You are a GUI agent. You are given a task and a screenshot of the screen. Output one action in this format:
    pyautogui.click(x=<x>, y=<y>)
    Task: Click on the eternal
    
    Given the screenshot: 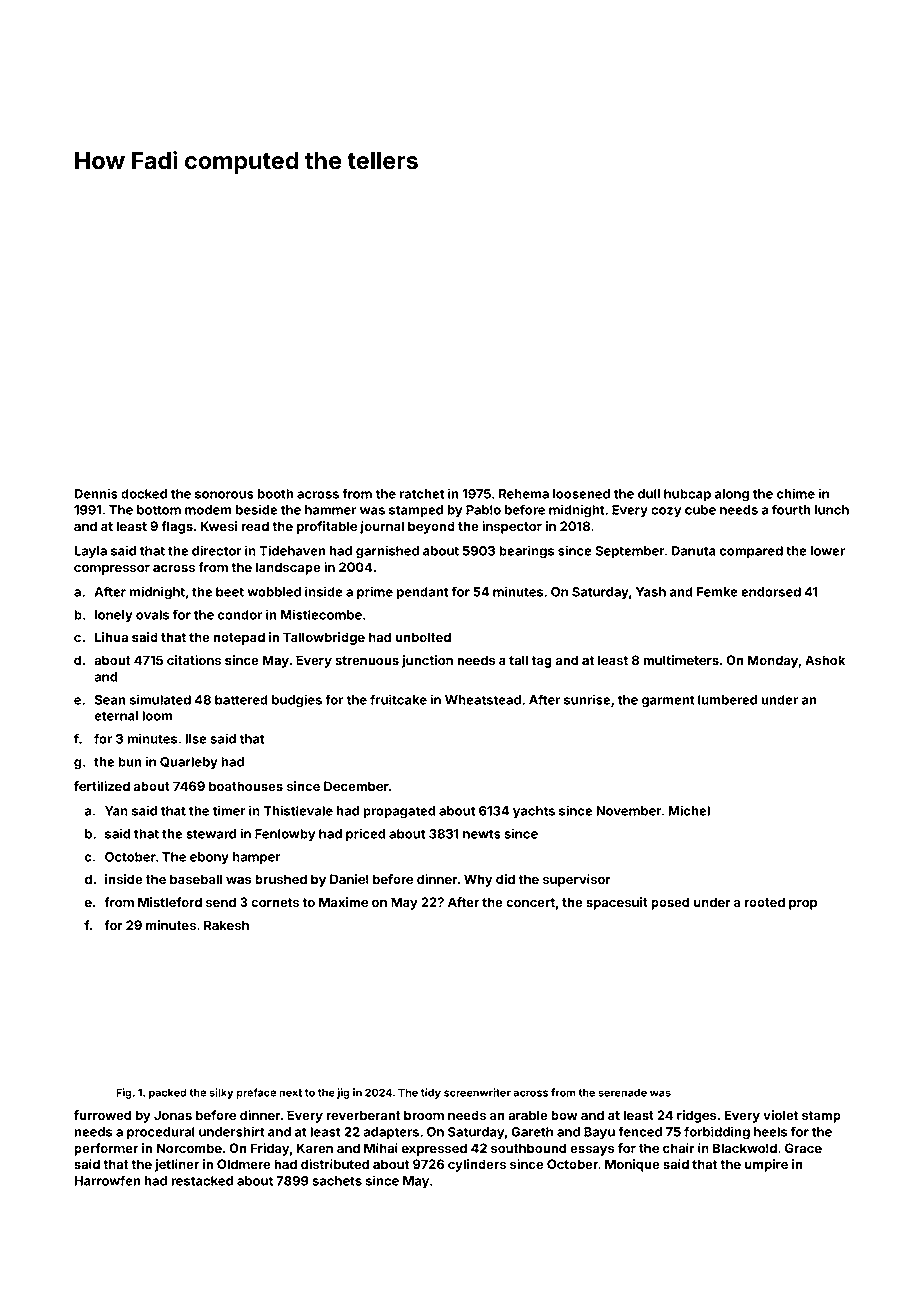 What is the action you would take?
    pyautogui.click(x=116, y=716)
